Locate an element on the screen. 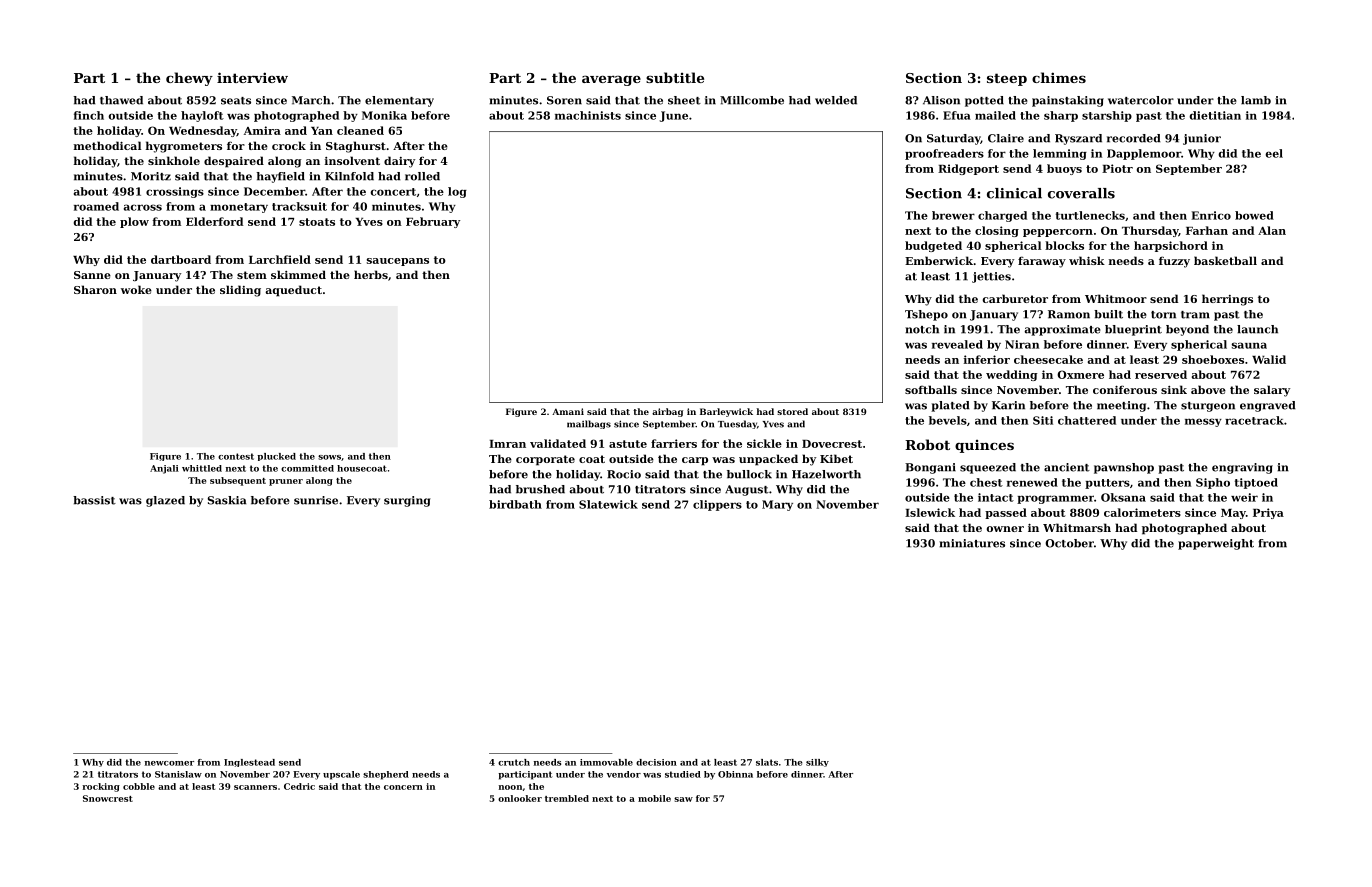  lamb is located at coordinates (1256, 100).
